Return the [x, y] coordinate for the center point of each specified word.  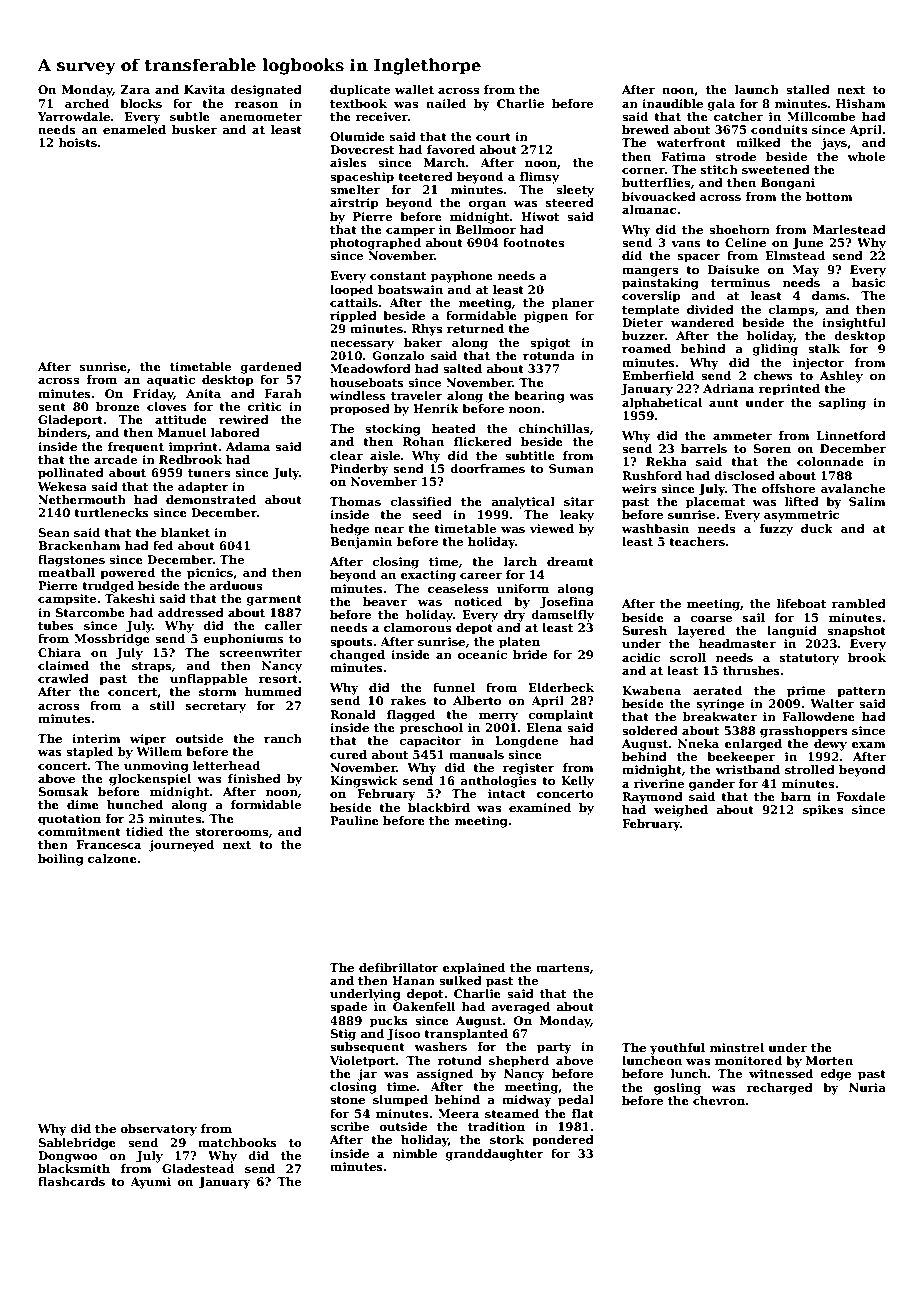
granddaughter [495, 1155]
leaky [577, 516]
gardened [271, 368]
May [806, 271]
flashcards [71, 1181]
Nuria [867, 1087]
